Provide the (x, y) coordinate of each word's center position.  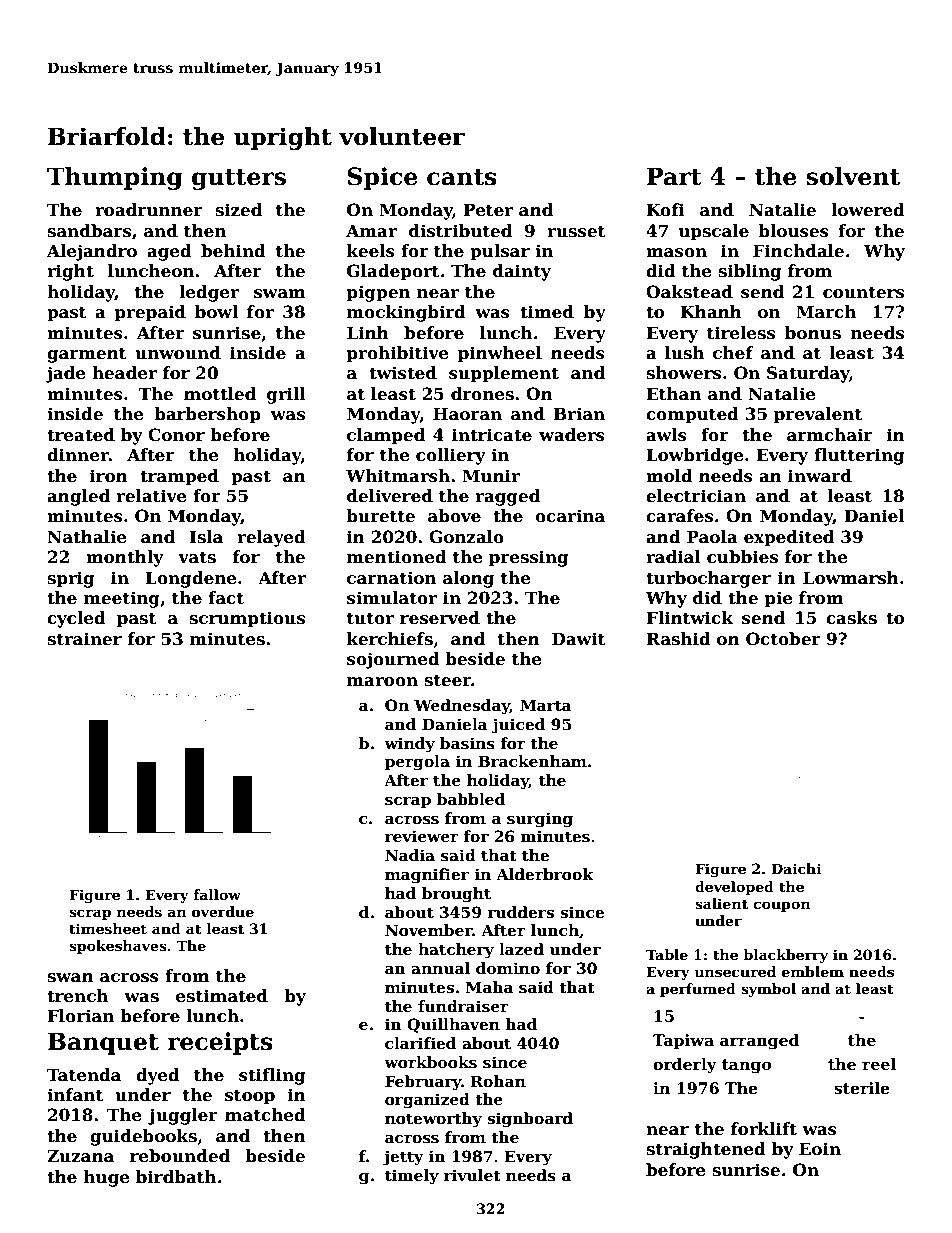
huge (107, 1178)
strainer (84, 639)
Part (674, 176)
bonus (813, 333)
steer (447, 680)
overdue (223, 911)
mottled (220, 394)
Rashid (678, 639)
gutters (239, 179)
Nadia (410, 855)
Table (667, 954)
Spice (383, 178)
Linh (368, 332)
